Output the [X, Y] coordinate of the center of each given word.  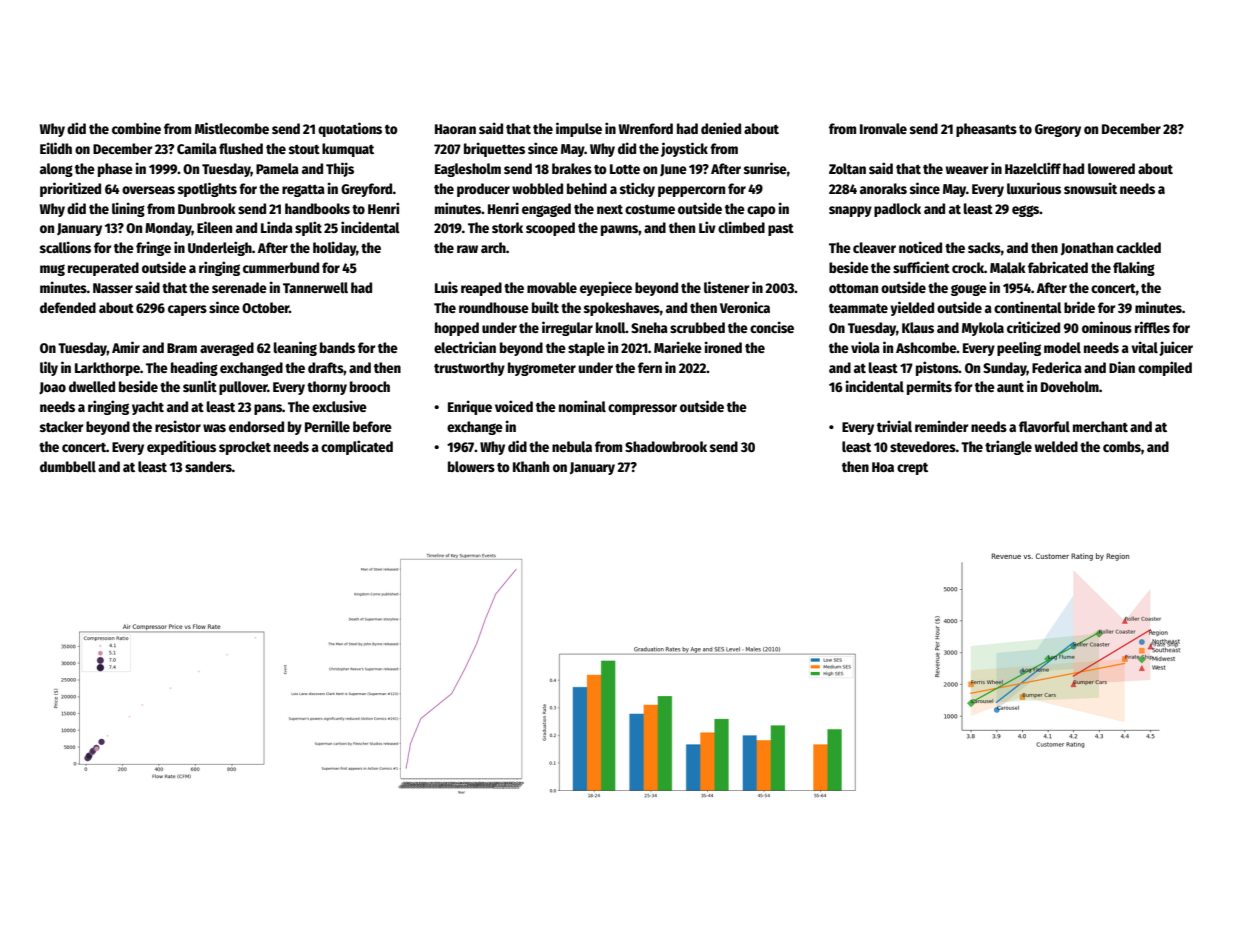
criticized [1033, 327]
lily [49, 368]
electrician [465, 347]
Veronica [745, 307]
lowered [1111, 168]
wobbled [537, 188]
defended [68, 307]
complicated [357, 447]
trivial [894, 426]
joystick [684, 149]
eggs [1026, 211]
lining [128, 209]
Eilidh [56, 148]
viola [865, 347]
